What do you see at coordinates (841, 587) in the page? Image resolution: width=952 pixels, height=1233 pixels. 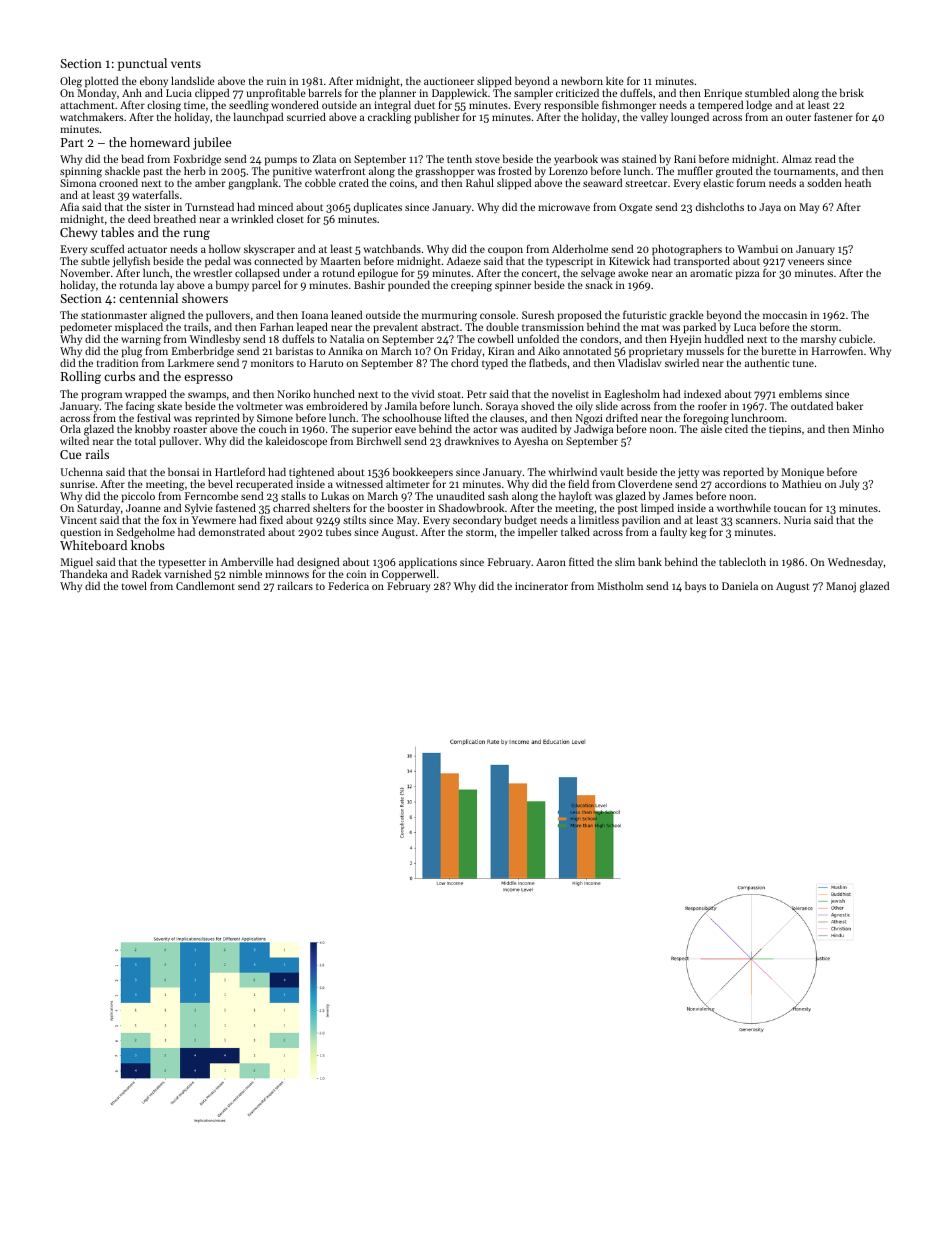 I see `Manoj` at bounding box center [841, 587].
